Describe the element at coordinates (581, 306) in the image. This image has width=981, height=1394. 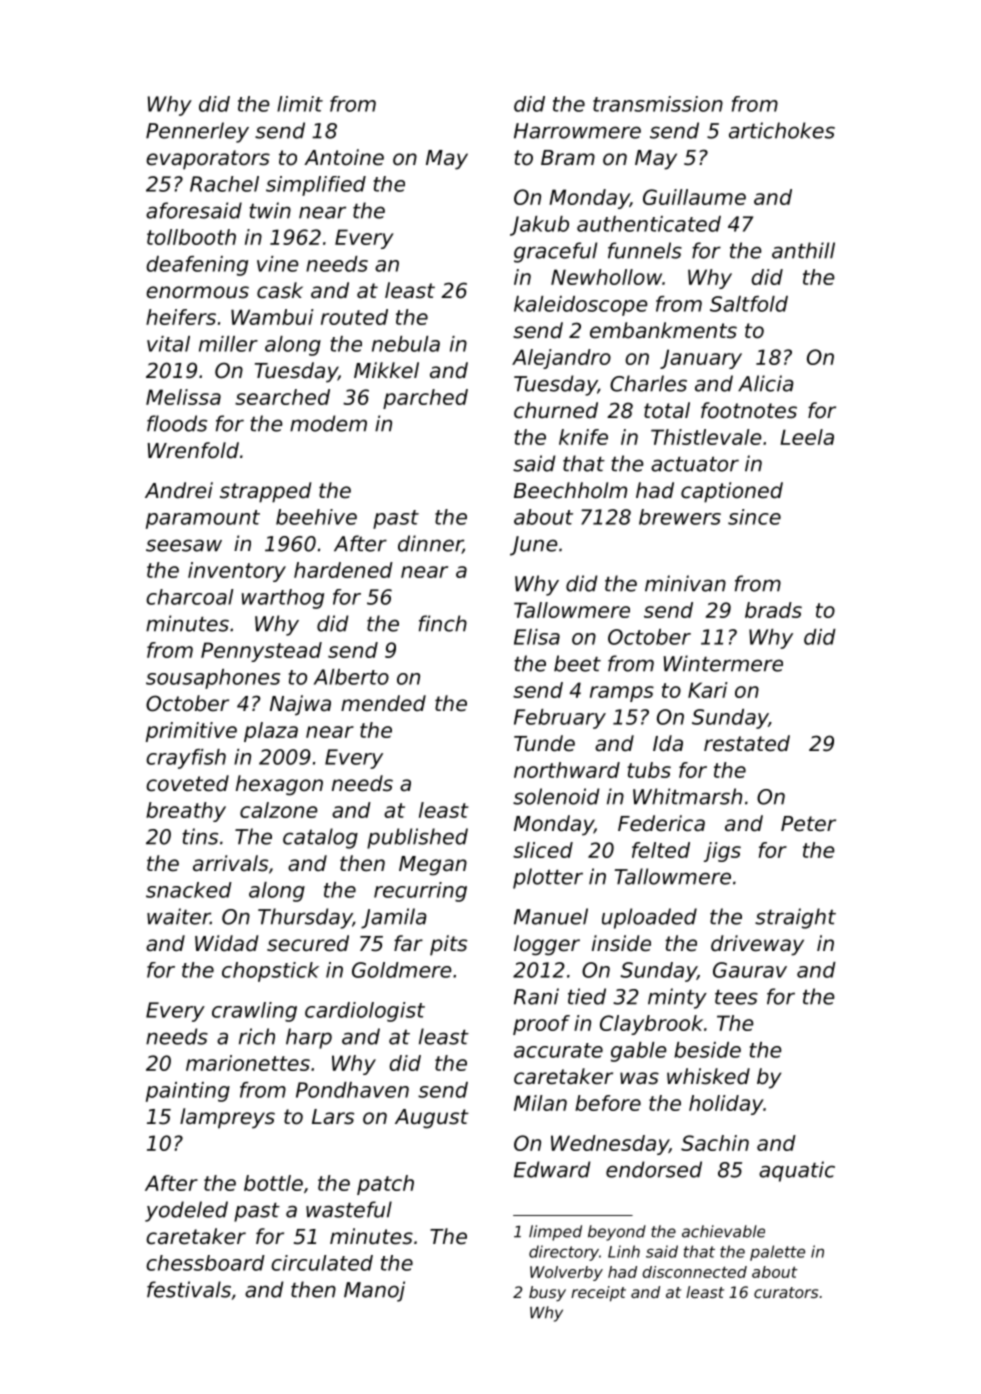
I see `kaleidoscope` at that location.
